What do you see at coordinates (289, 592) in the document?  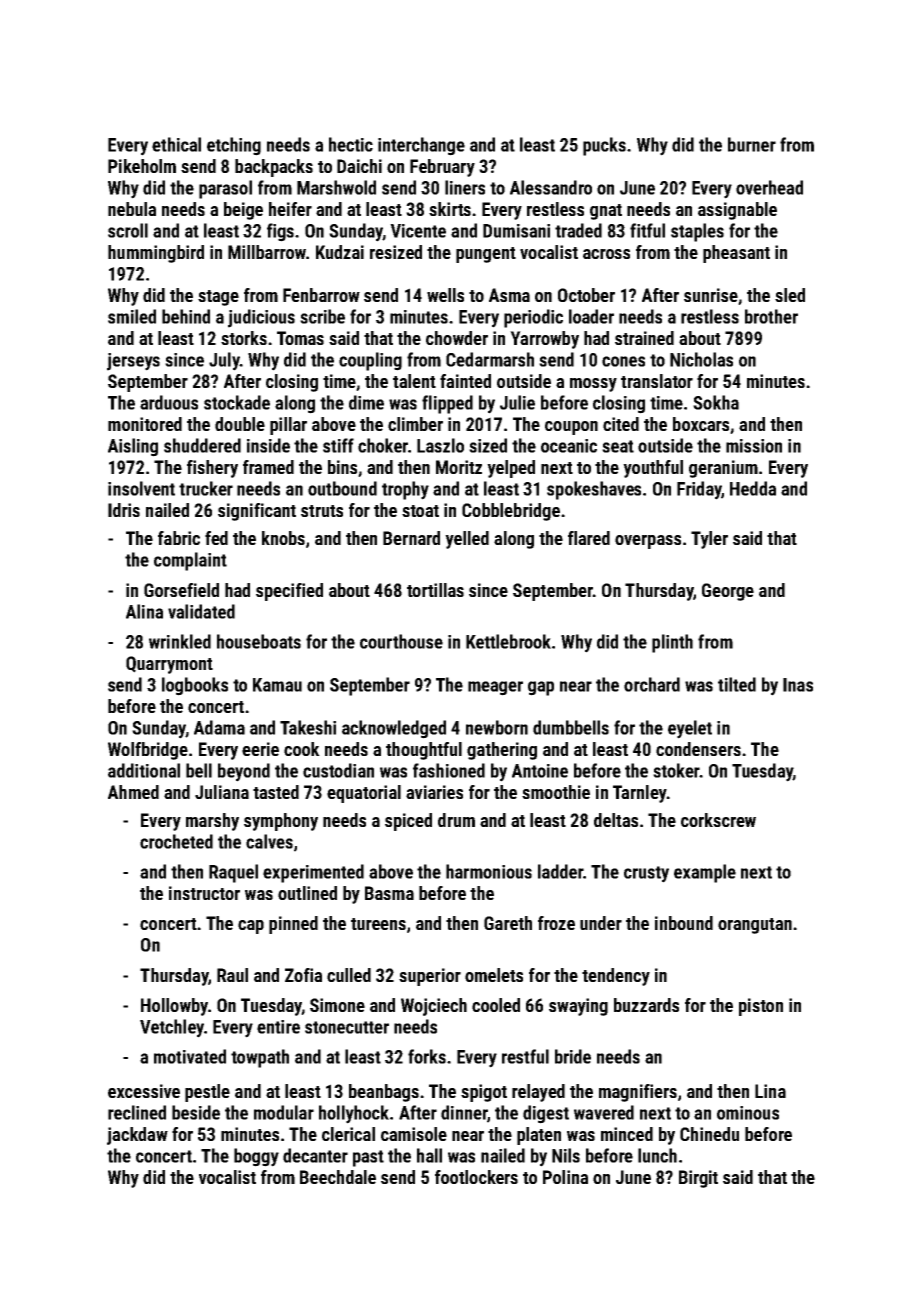 I see `specified` at bounding box center [289, 592].
